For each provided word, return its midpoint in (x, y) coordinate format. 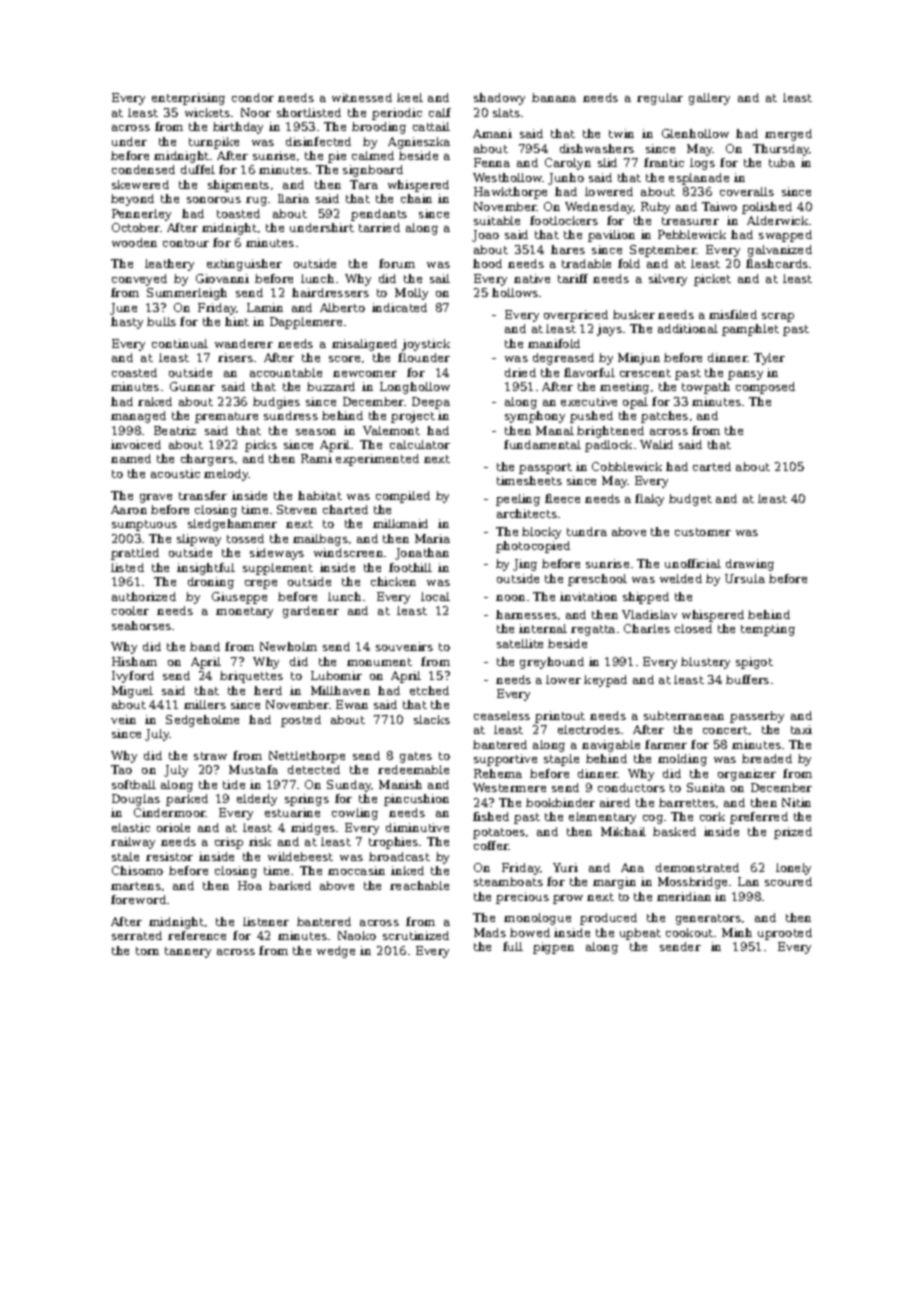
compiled (403, 497)
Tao (121, 769)
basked (674, 831)
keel (410, 97)
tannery (188, 952)
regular (660, 99)
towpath (706, 388)
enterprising (188, 99)
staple (561, 760)
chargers (207, 460)
